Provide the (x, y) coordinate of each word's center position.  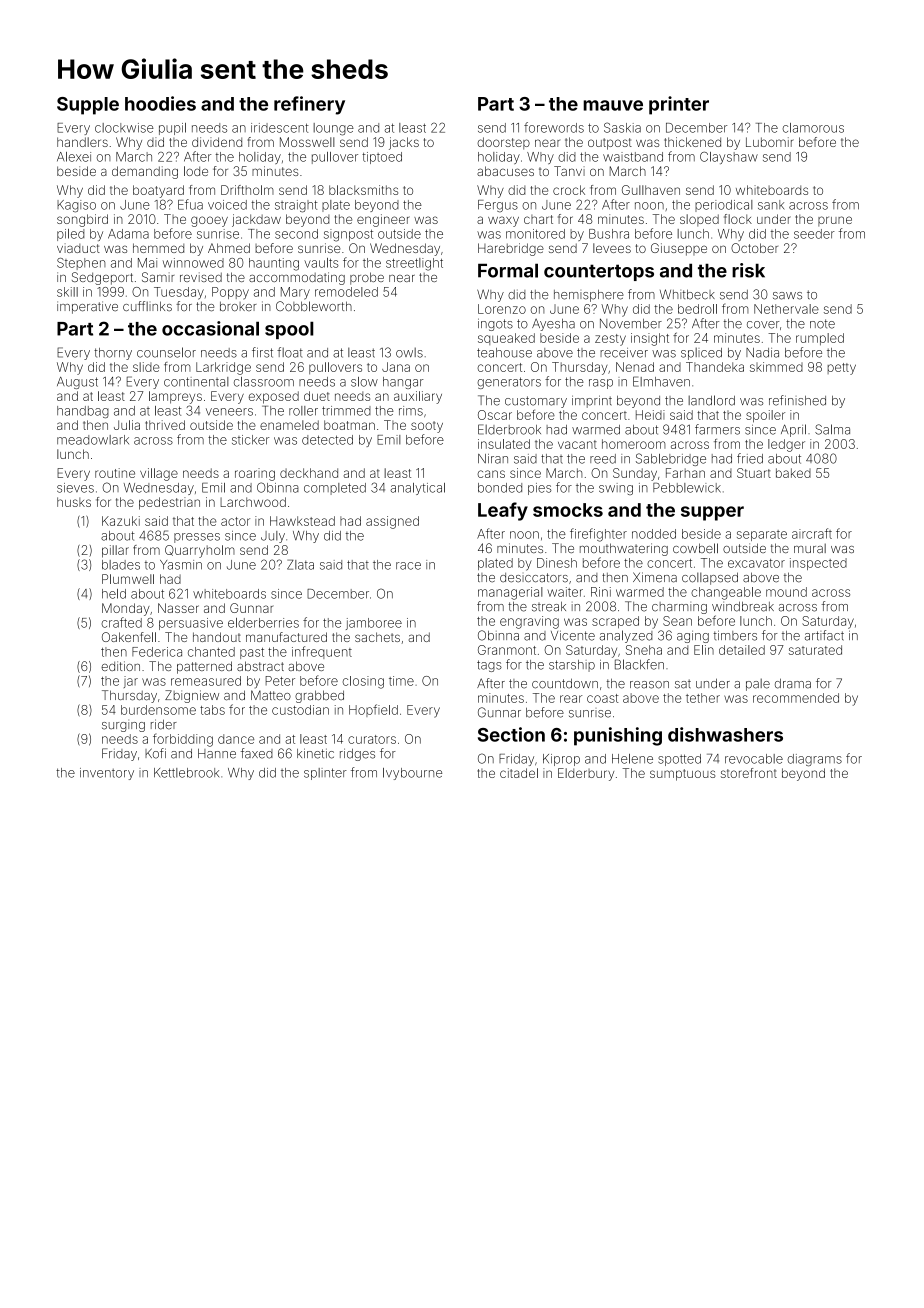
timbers (735, 635)
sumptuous (682, 775)
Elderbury (586, 774)
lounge (333, 129)
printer (679, 105)
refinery (309, 105)
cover (763, 325)
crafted (121, 622)
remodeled (346, 292)
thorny (113, 354)
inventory (107, 774)
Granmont (507, 650)
